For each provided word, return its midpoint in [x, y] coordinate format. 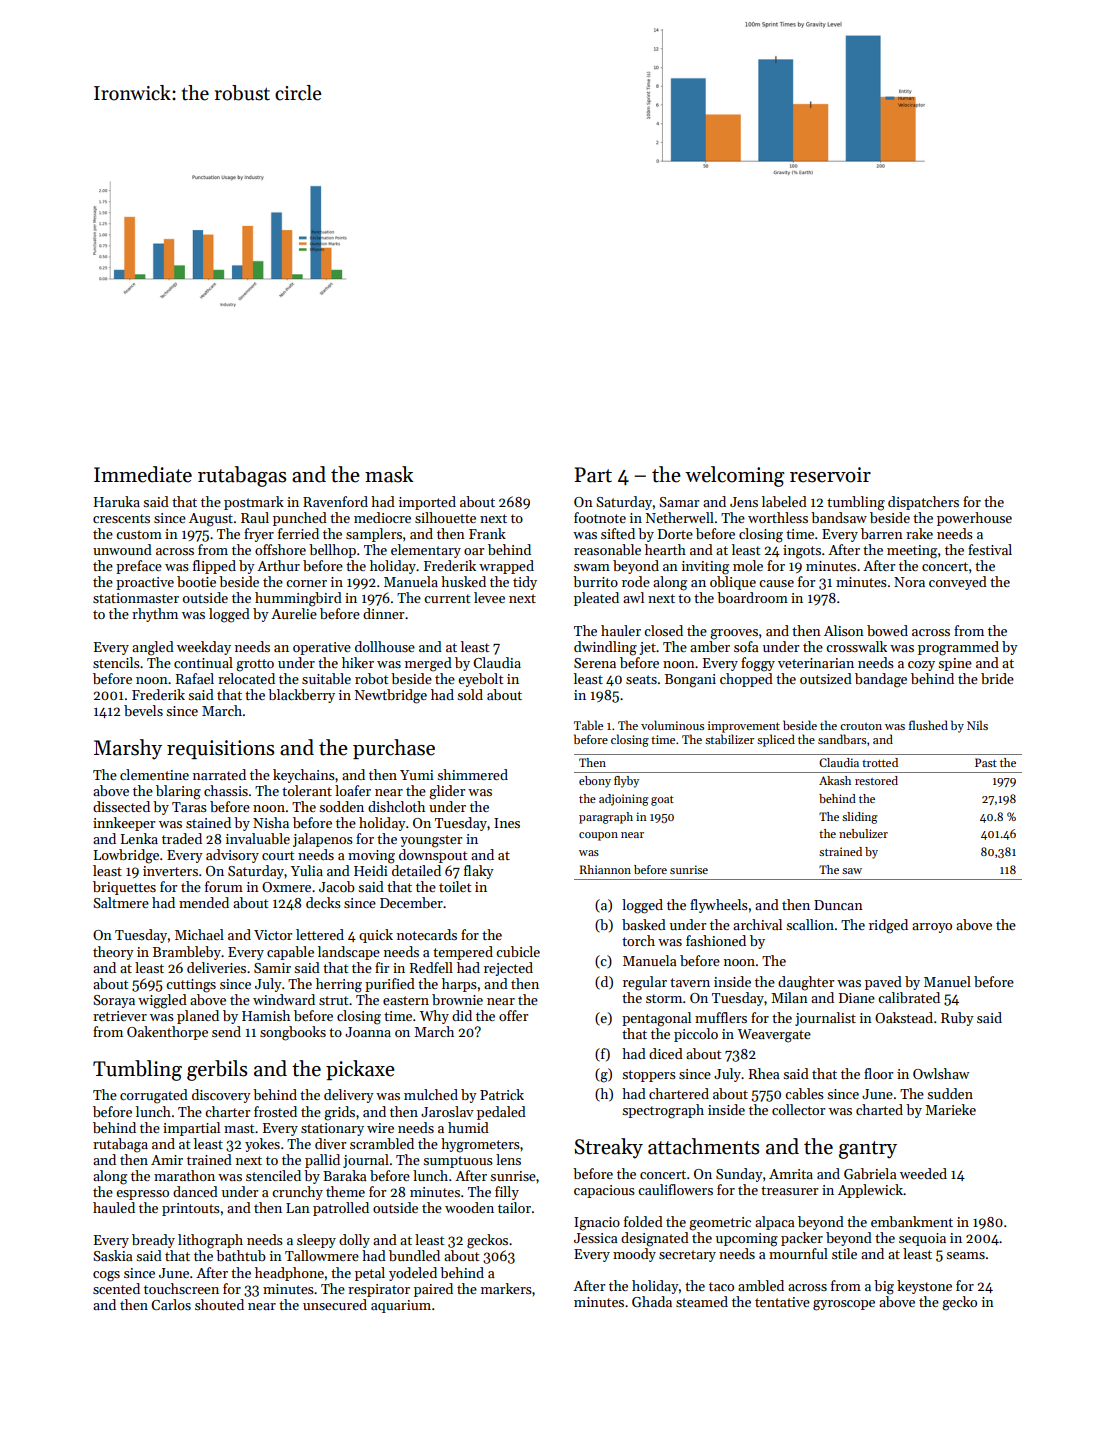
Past [986, 762]
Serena [595, 663]
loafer [353, 790]
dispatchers [923, 503]
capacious [604, 1191]
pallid [322, 1161]
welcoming [735, 476]
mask [389, 474]
